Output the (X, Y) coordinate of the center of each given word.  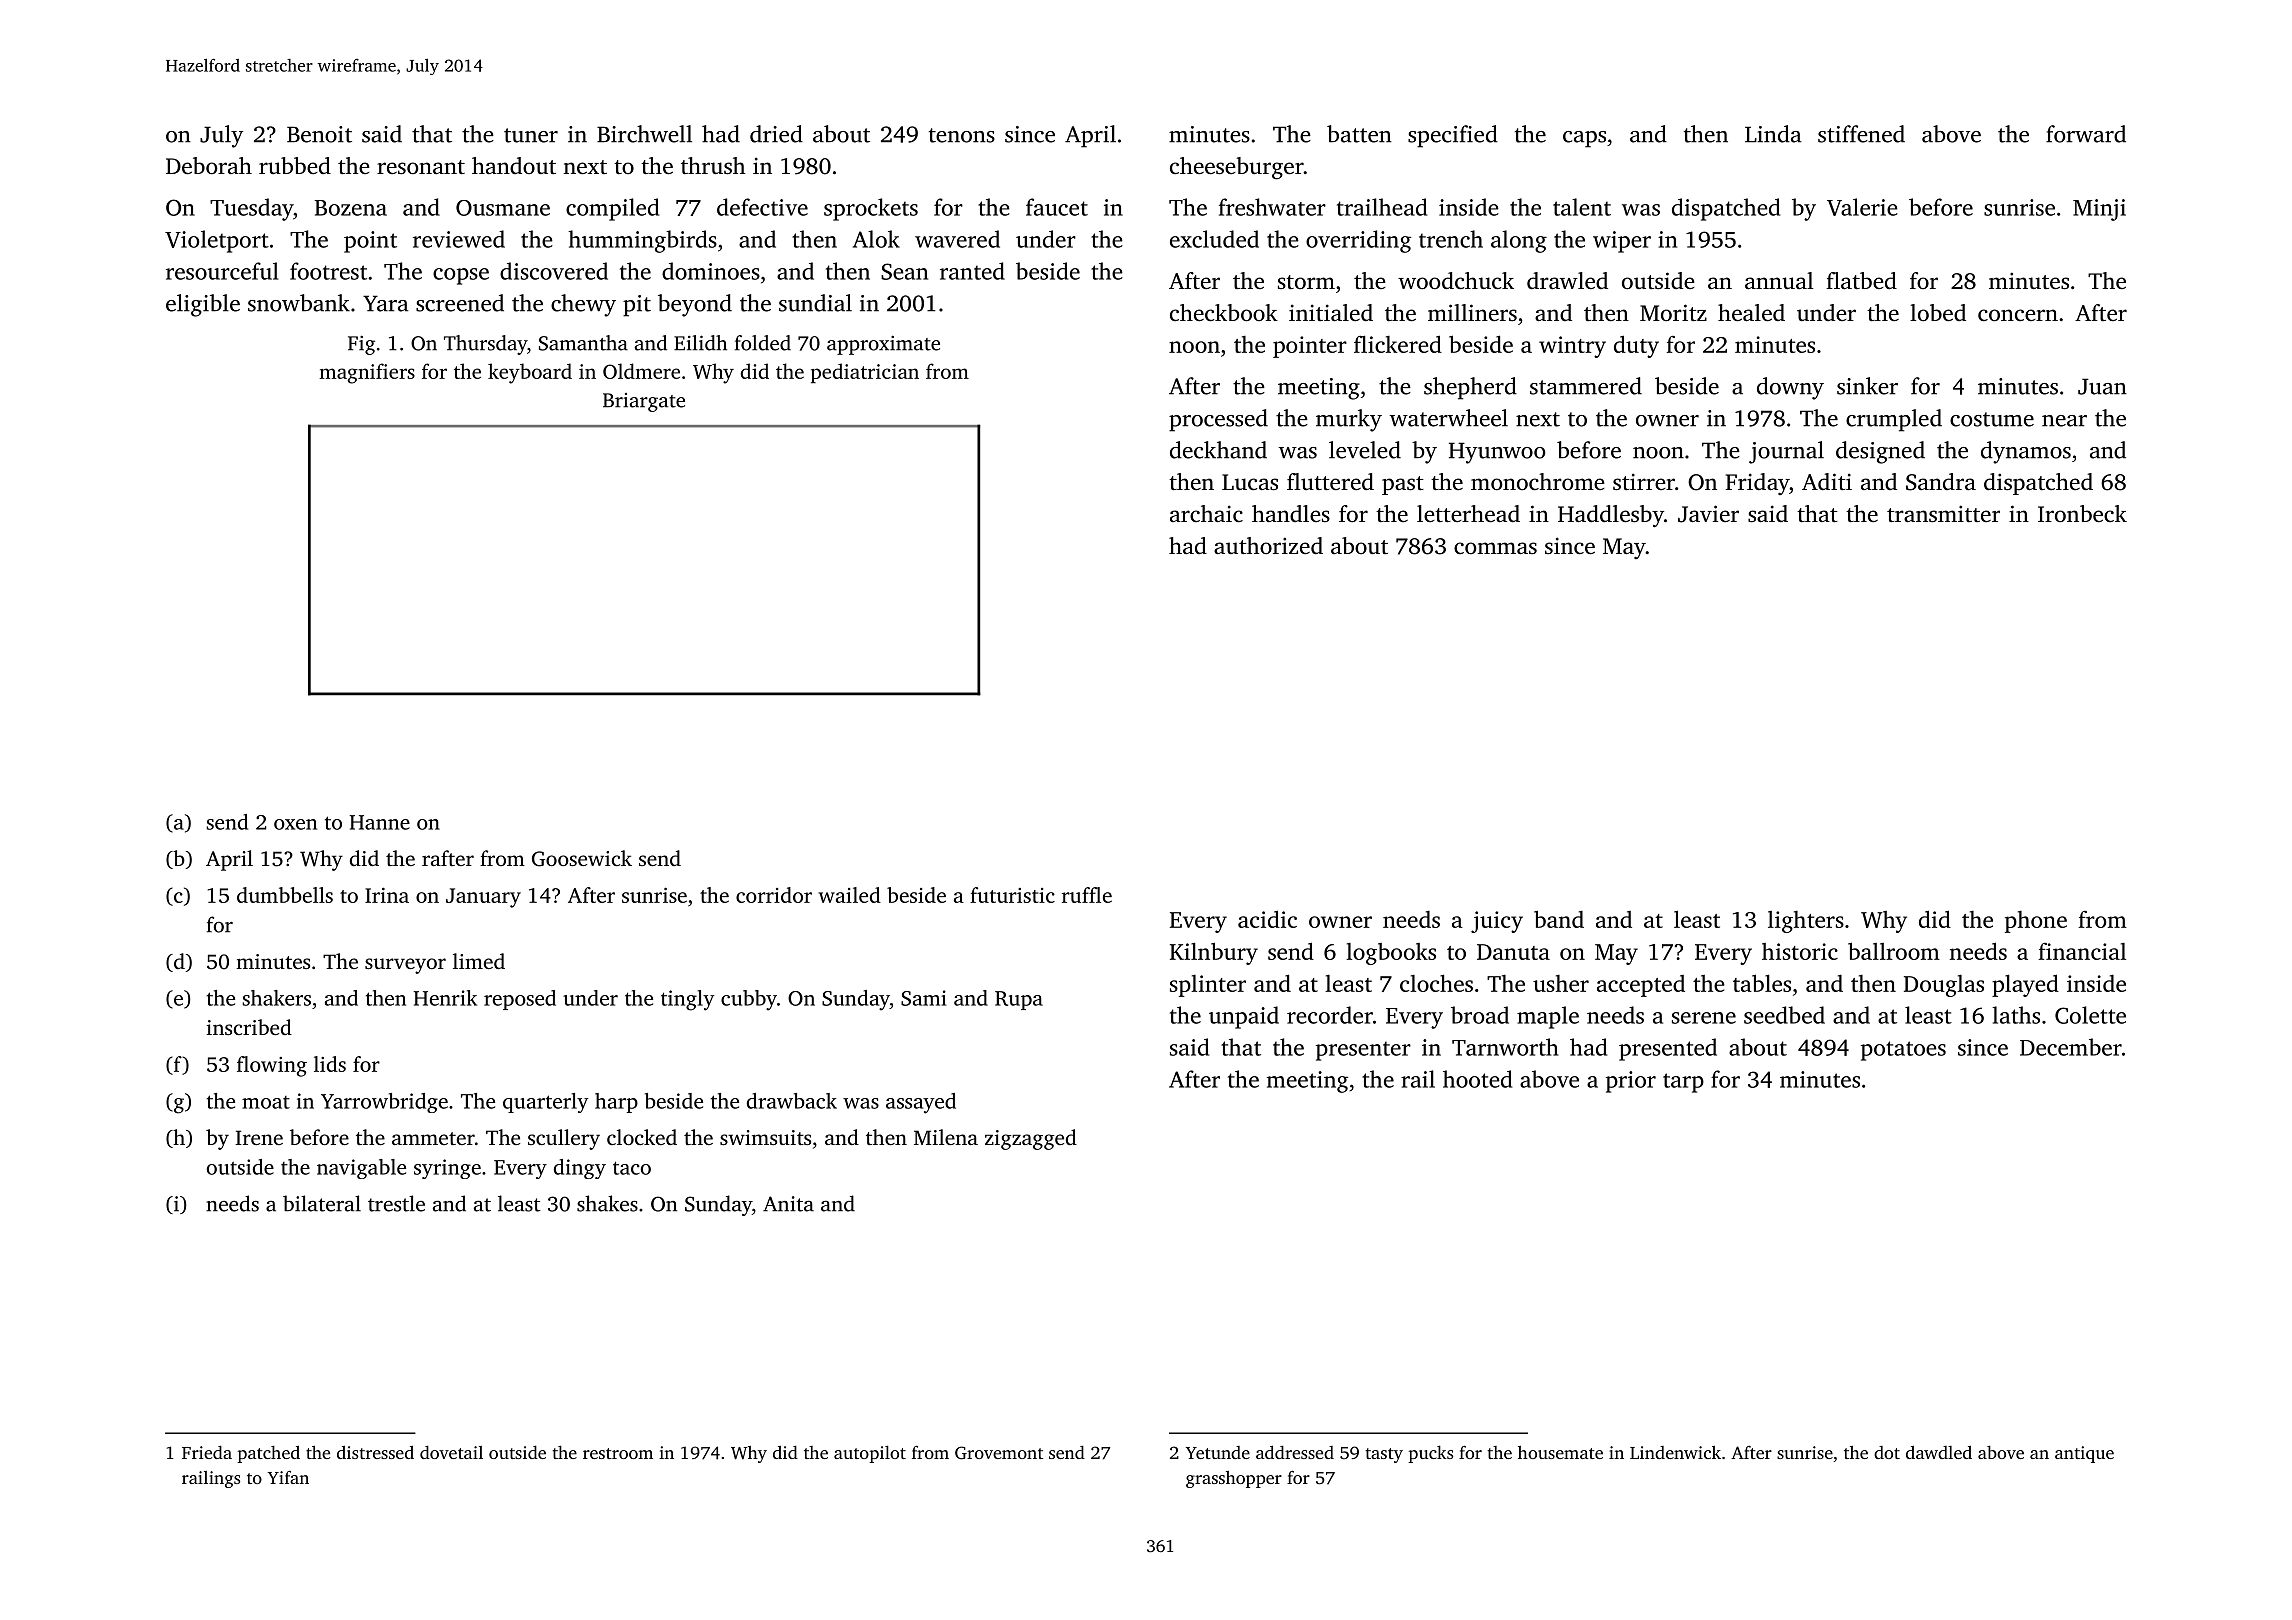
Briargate (644, 402)
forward (2086, 134)
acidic (1267, 919)
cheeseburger (1237, 168)
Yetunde (1218, 1452)
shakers (276, 998)
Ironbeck (2082, 514)
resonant (421, 167)
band (1559, 919)
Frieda (207, 1452)
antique (2084, 1454)
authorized (1268, 546)
